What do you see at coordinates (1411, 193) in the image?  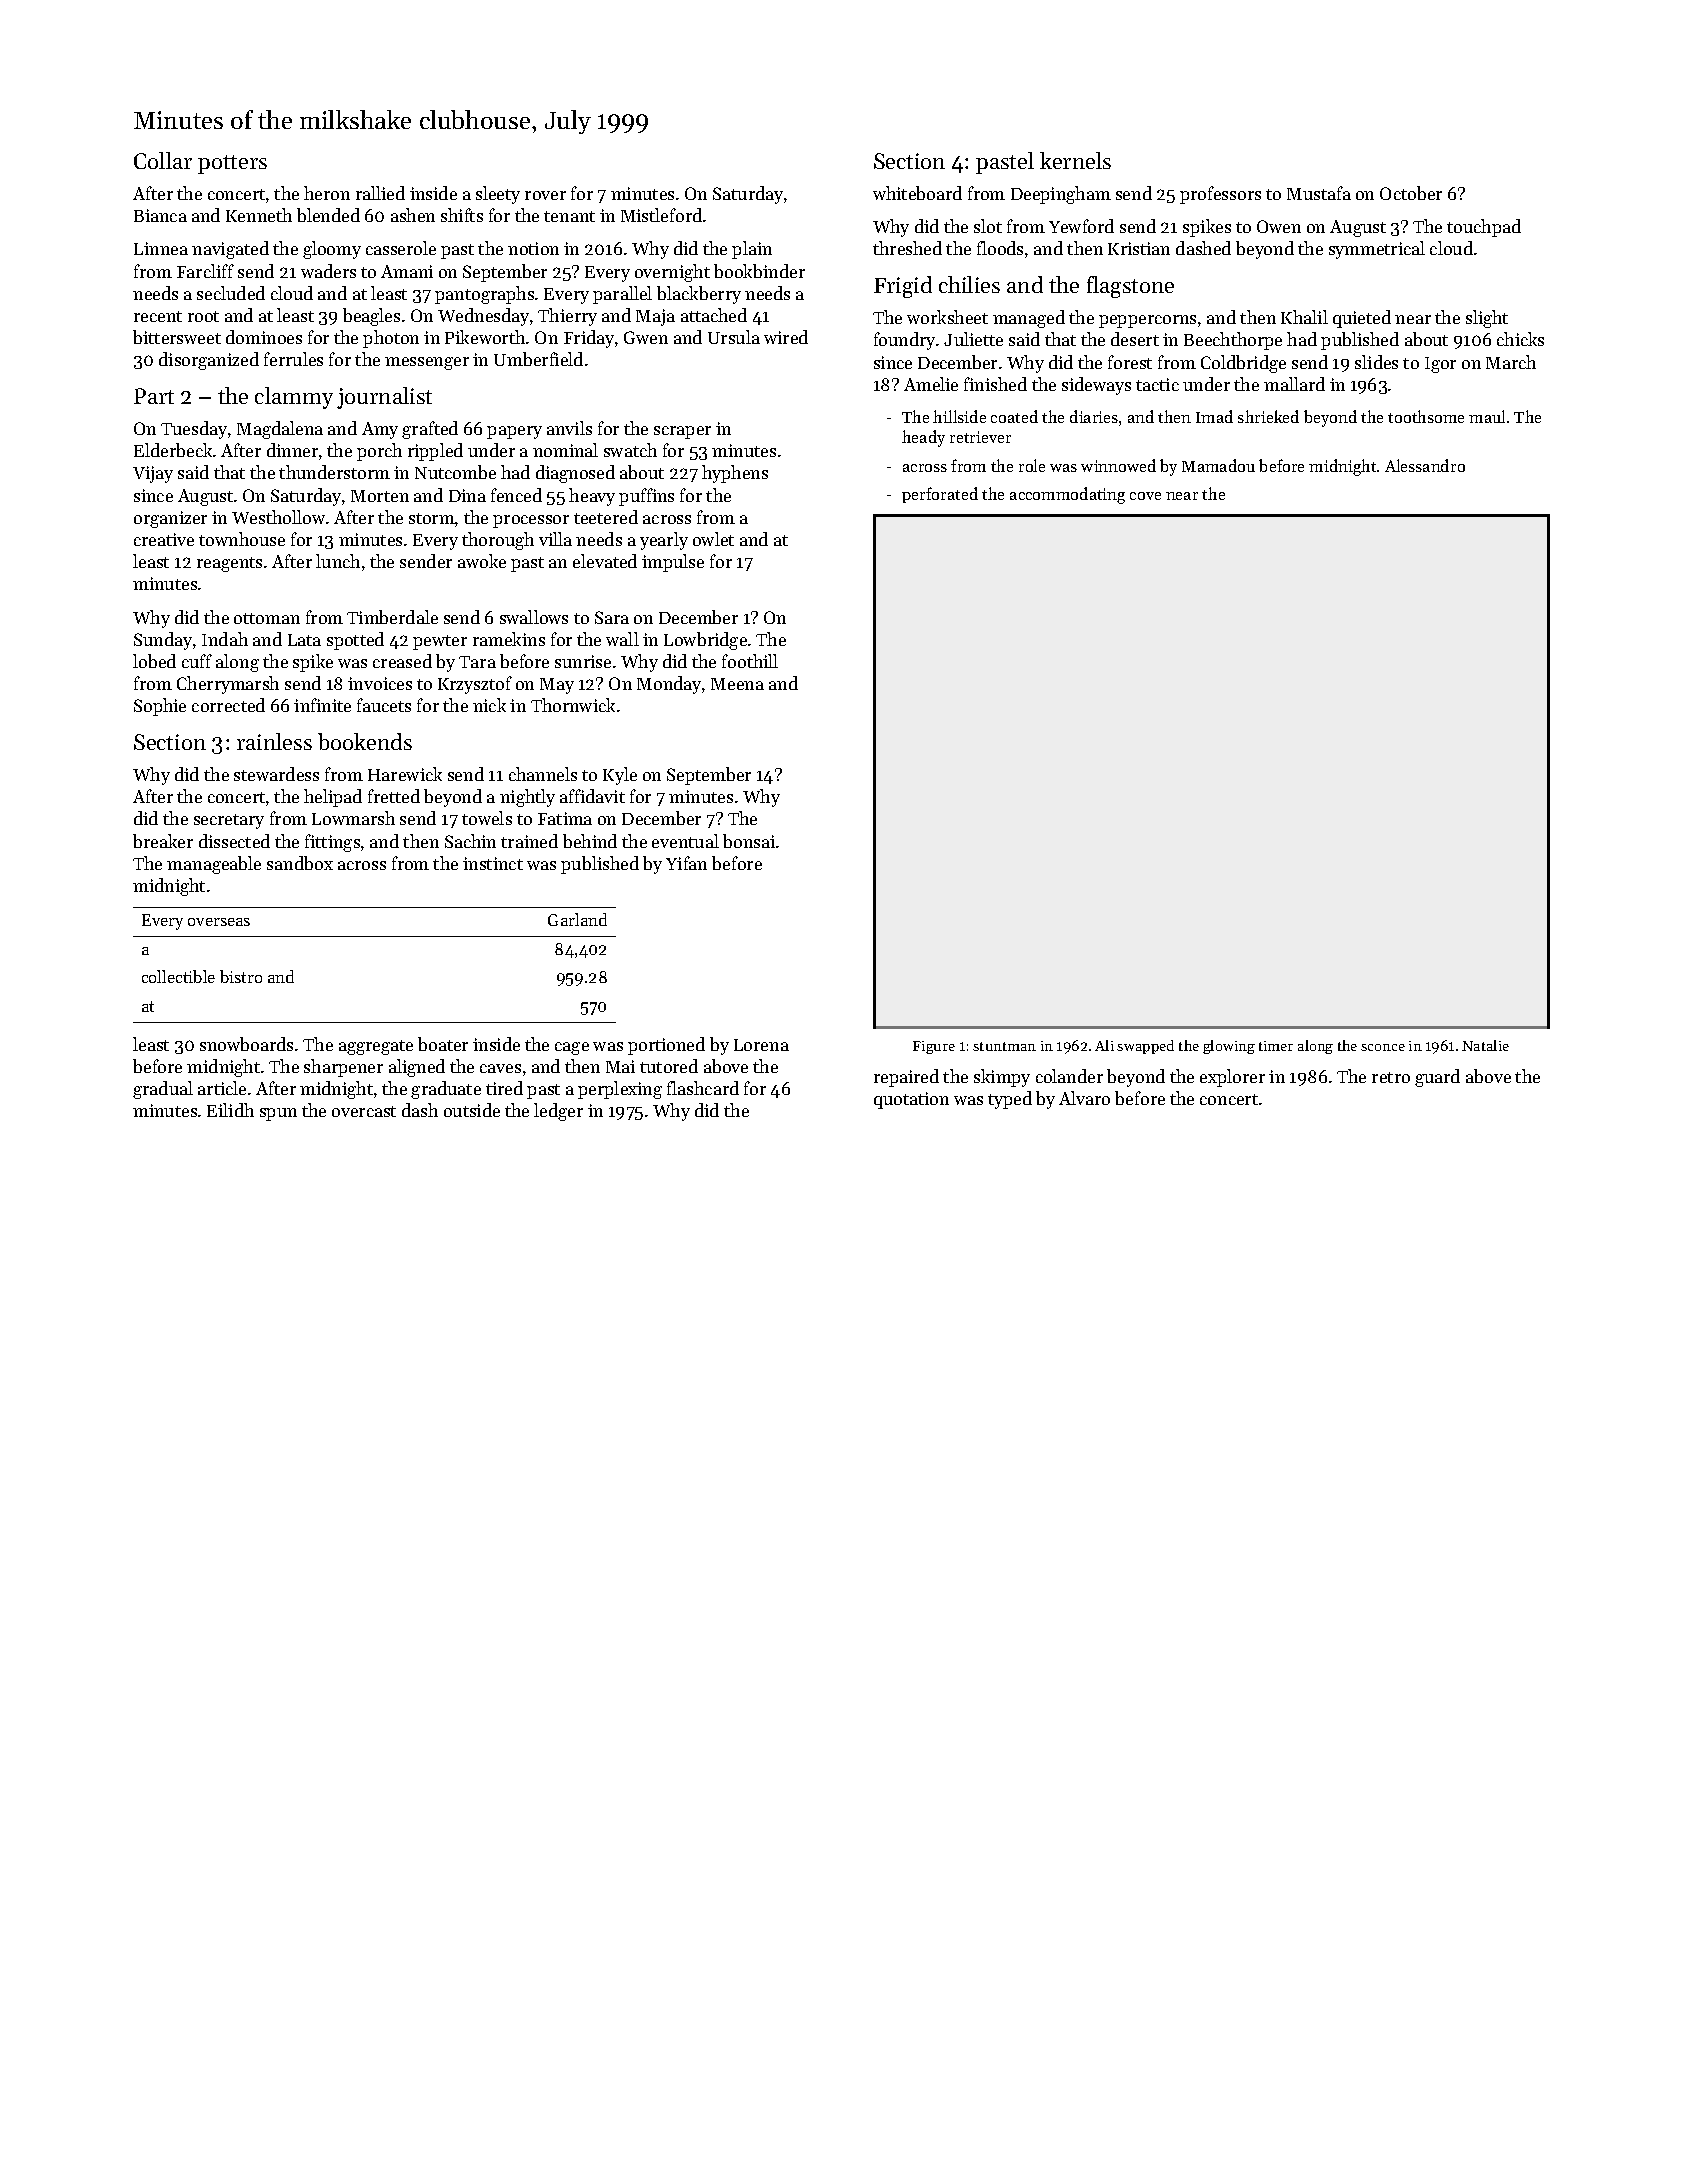 I see `October` at bounding box center [1411, 193].
